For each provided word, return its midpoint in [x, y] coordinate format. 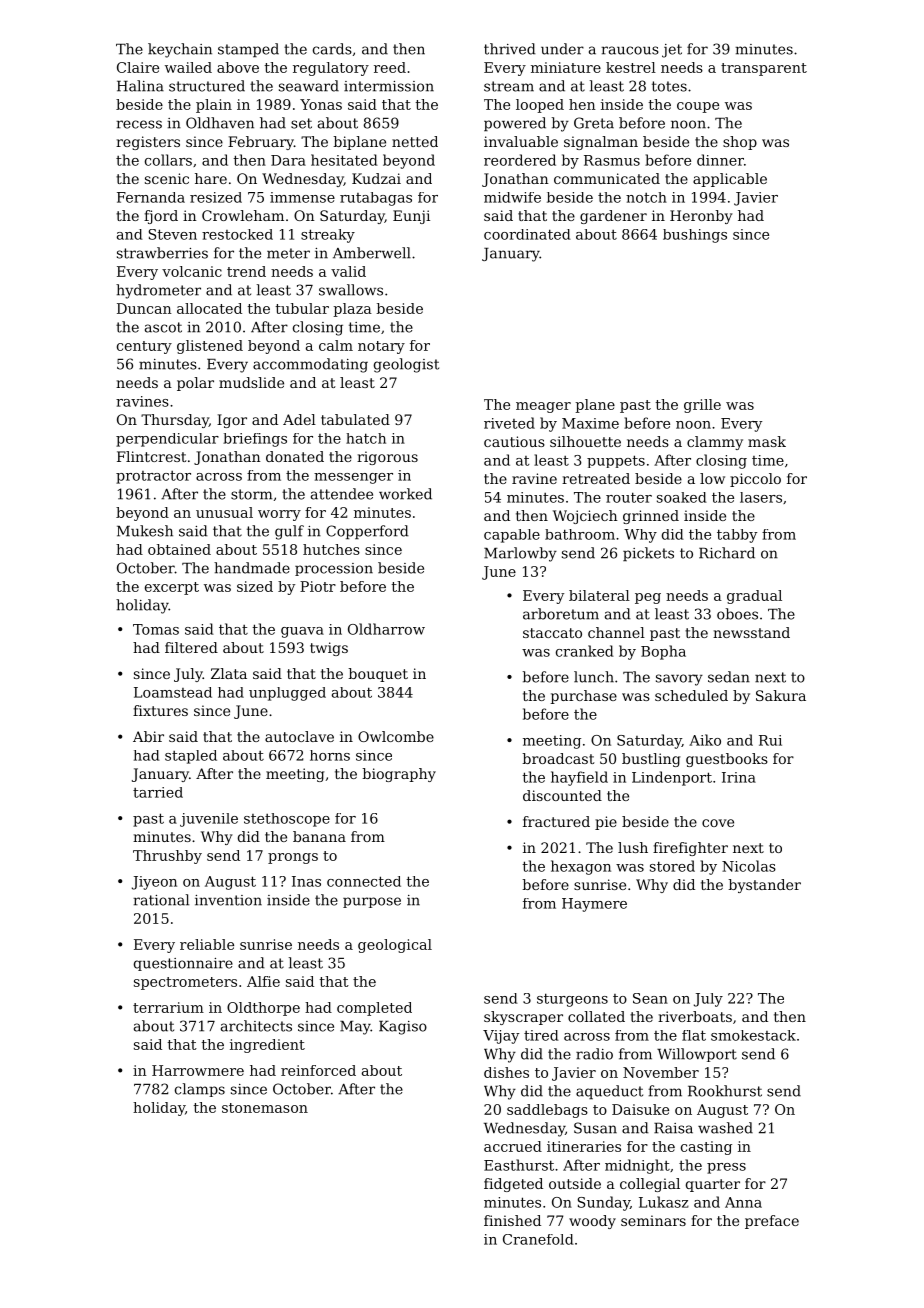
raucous [630, 50]
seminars [653, 1220]
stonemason [265, 1108]
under [562, 49]
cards [332, 49]
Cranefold [538, 1239]
